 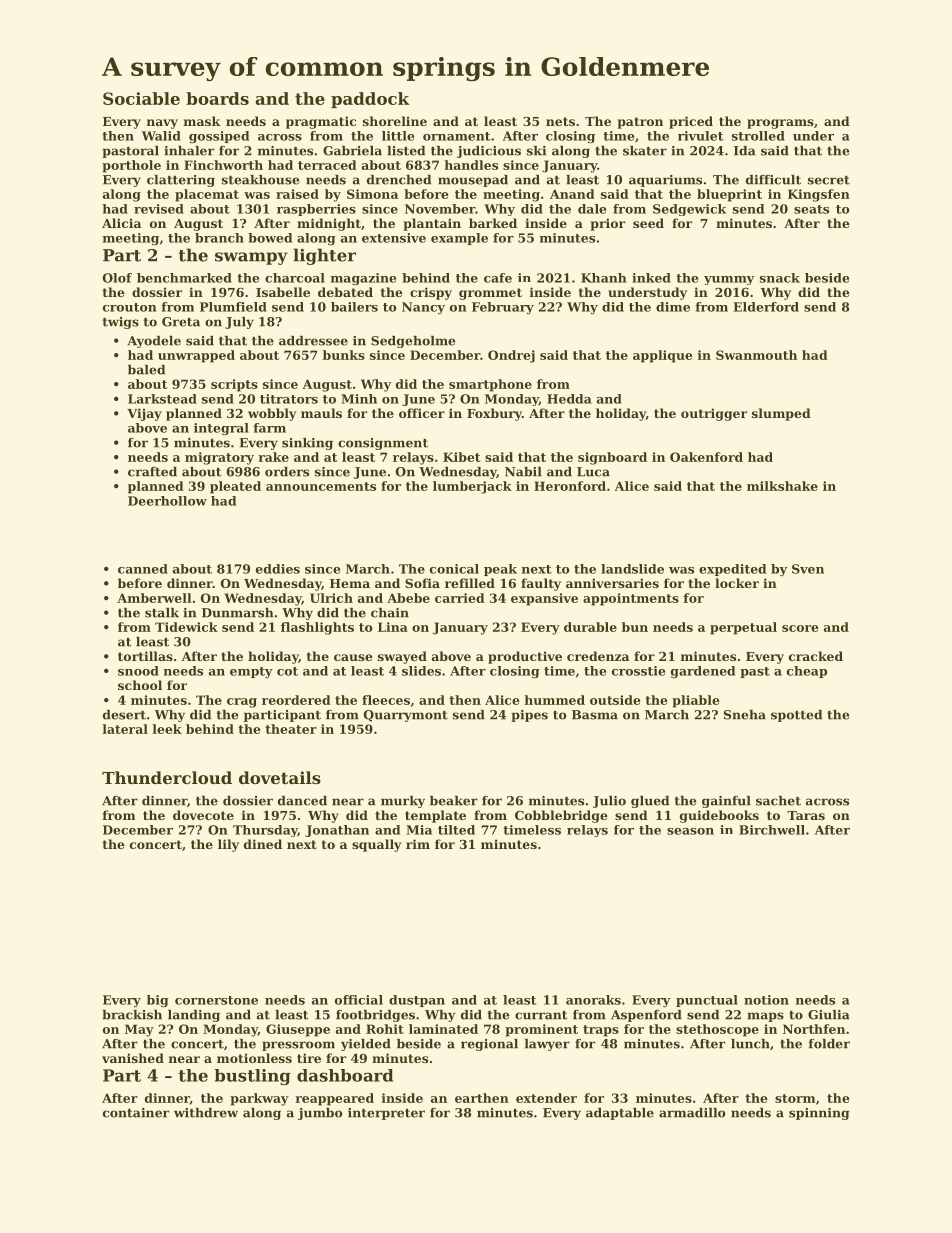 What do you see at coordinates (554, 700) in the document?
I see `hummed` at bounding box center [554, 700].
